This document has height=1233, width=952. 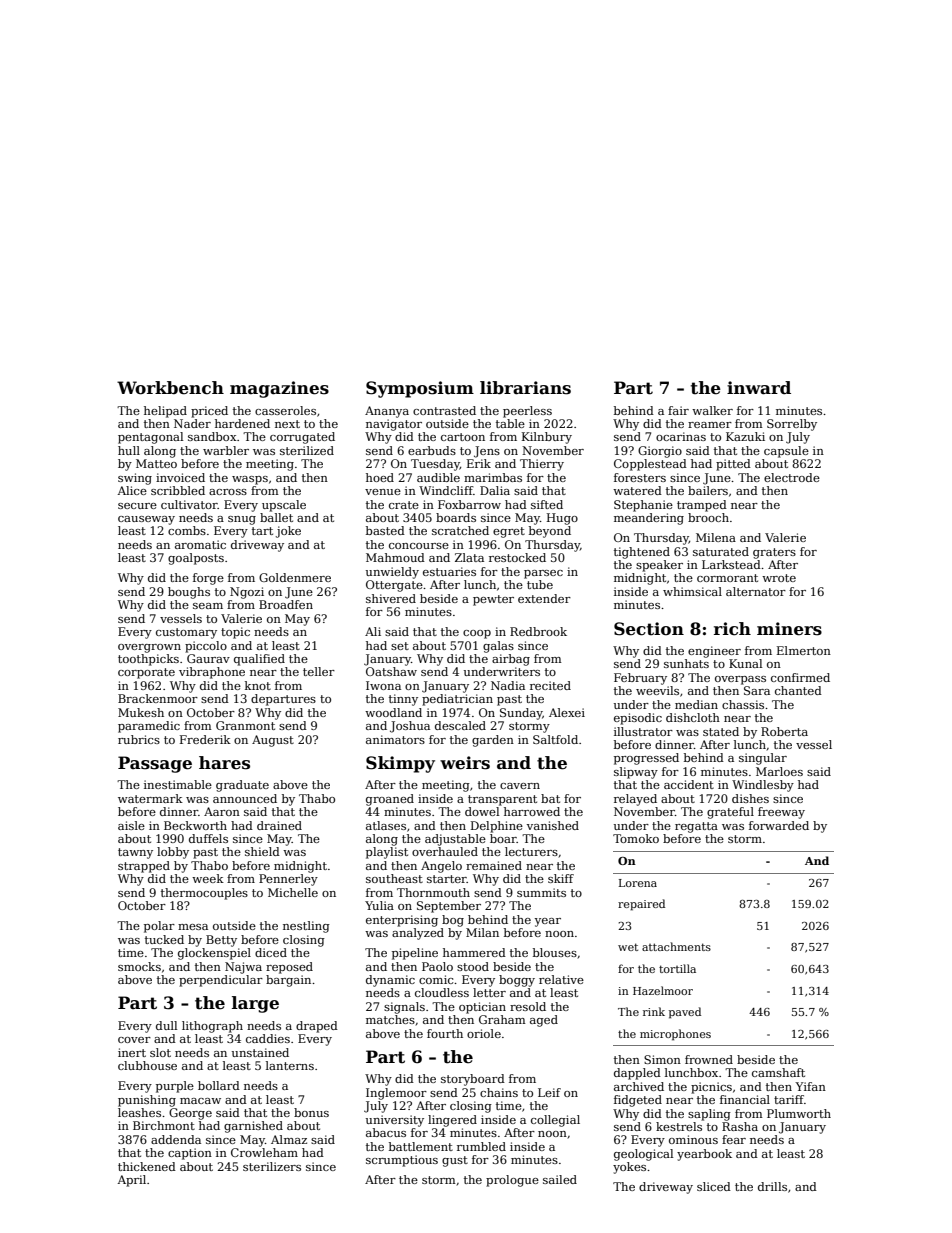 I want to click on estuaries, so click(x=449, y=571).
